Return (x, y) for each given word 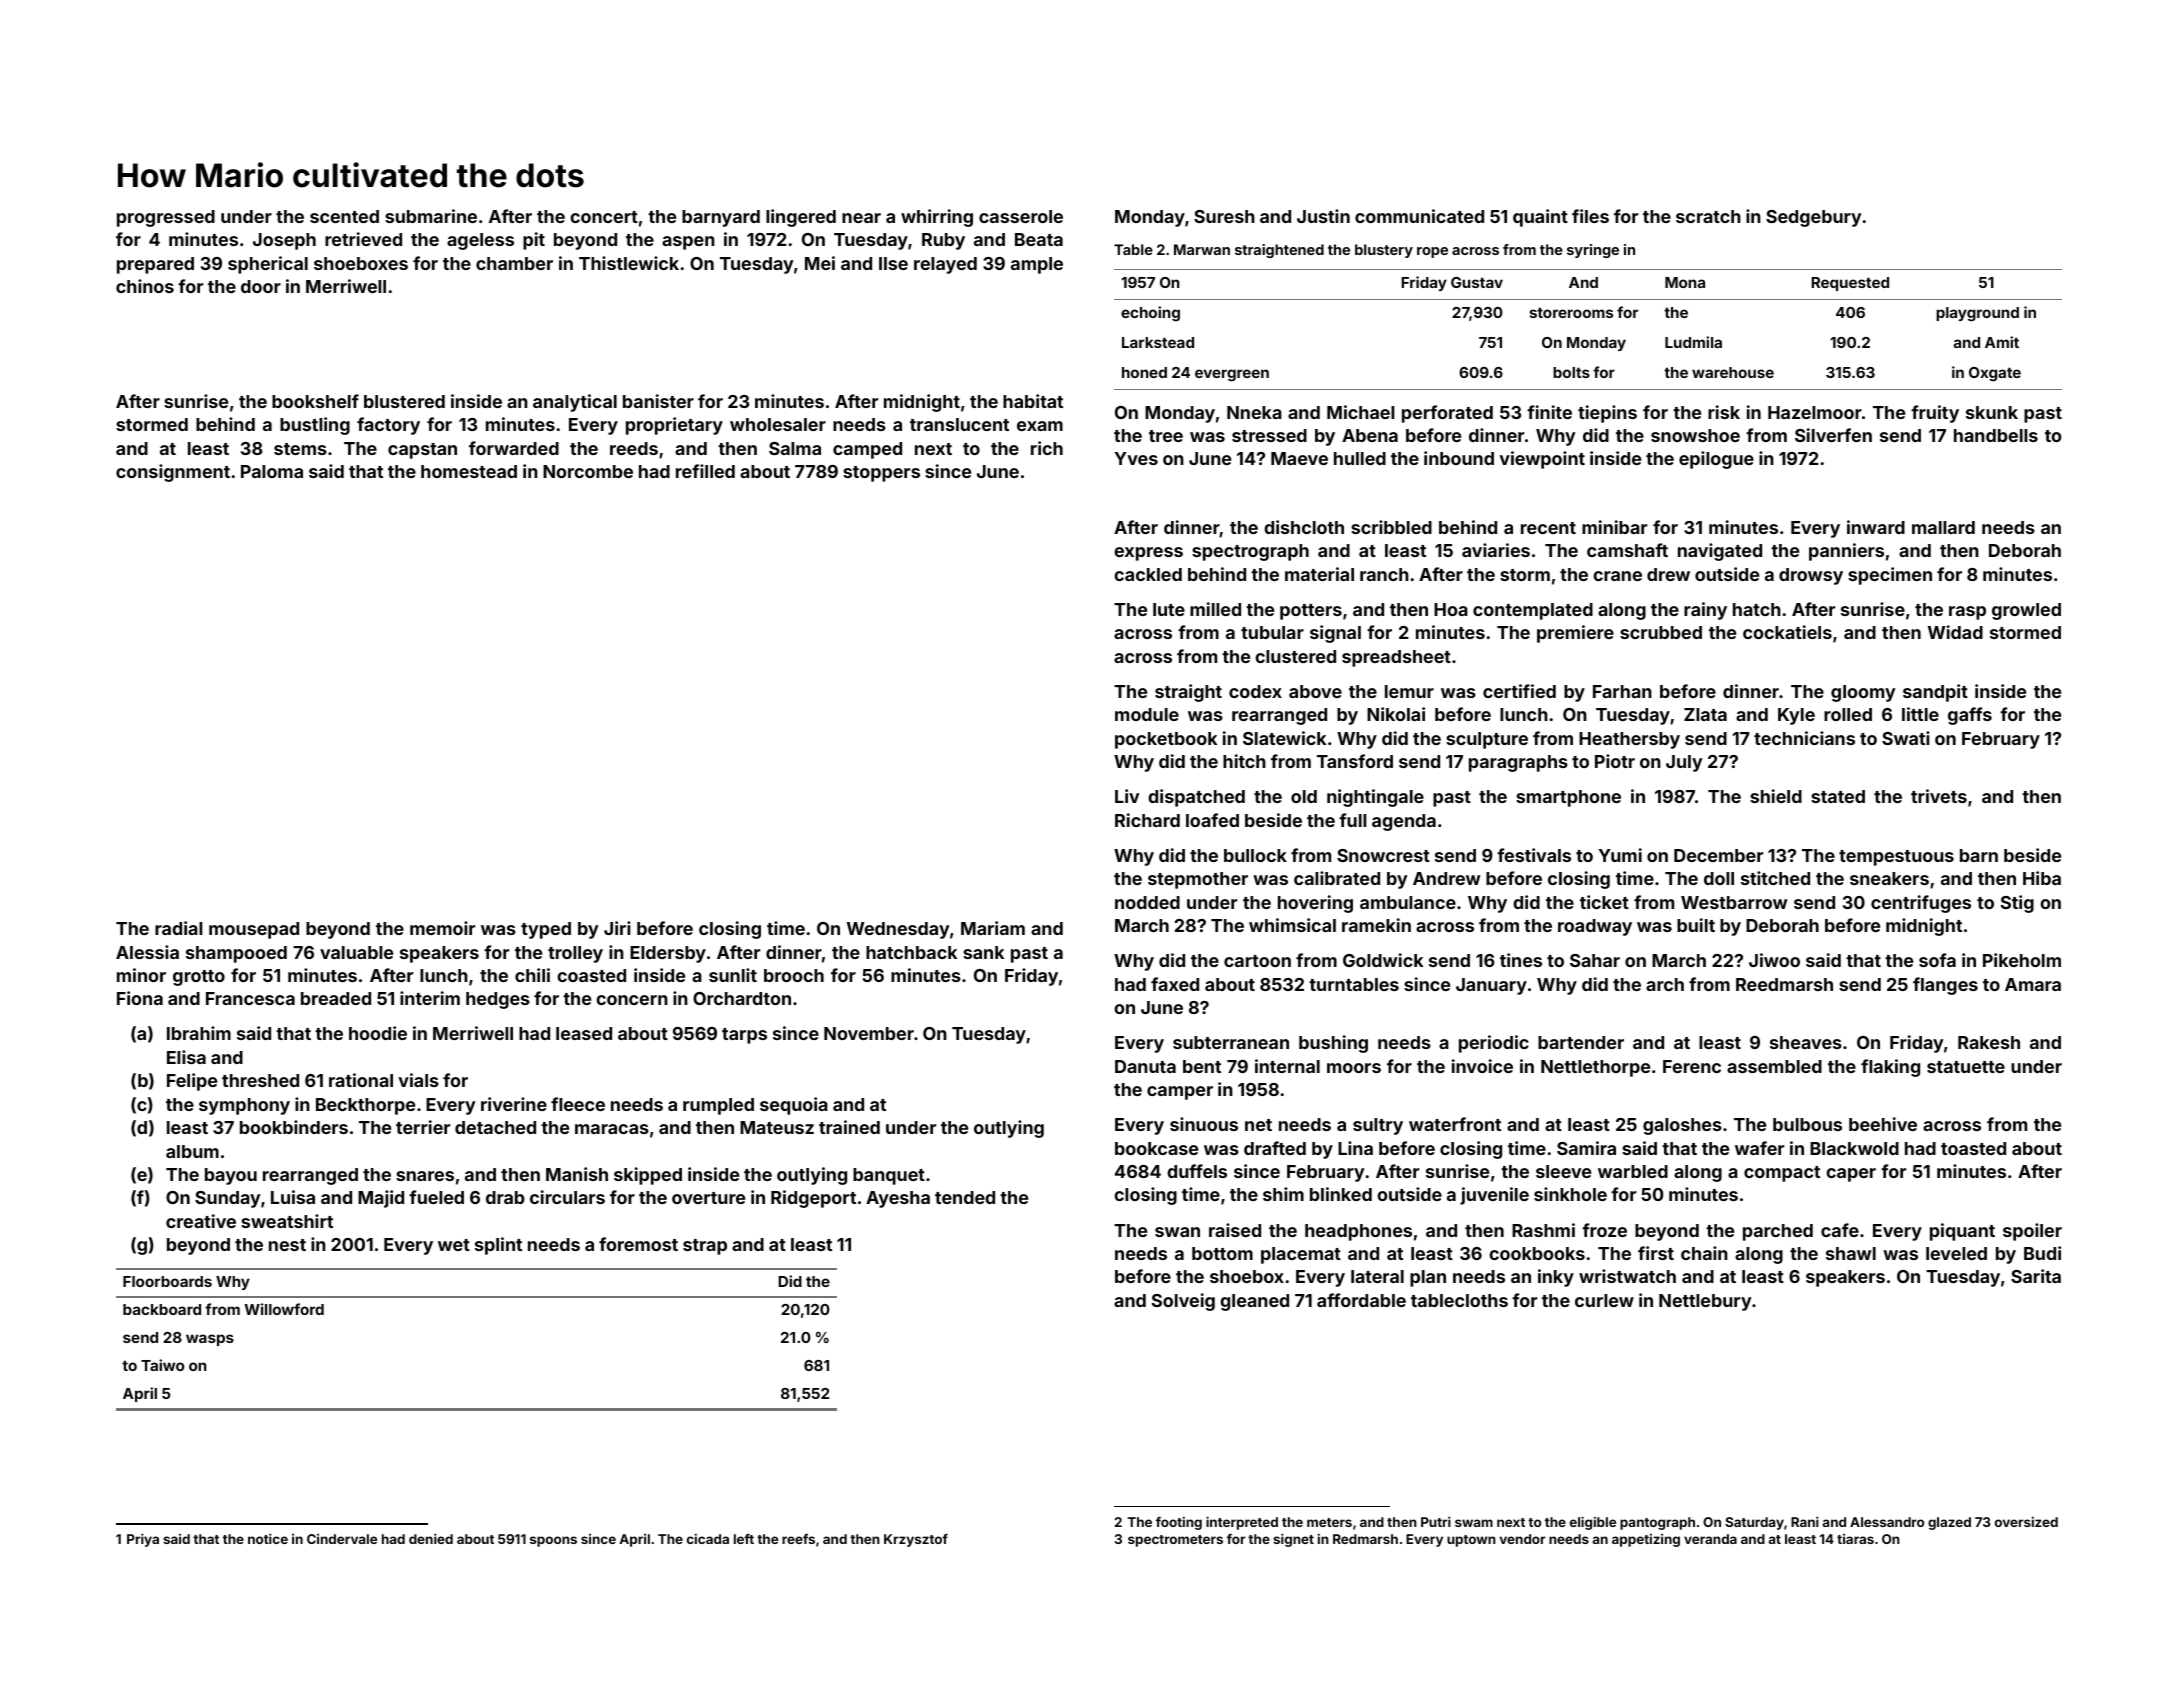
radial (178, 928)
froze (1604, 1230)
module (1147, 714)
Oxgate (1995, 374)
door (261, 286)
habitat (1033, 401)
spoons (553, 1541)
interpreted (1242, 1523)
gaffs (1970, 716)
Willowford (284, 1309)
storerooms (1571, 312)
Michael (1360, 412)
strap (705, 1247)
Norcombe (588, 471)
